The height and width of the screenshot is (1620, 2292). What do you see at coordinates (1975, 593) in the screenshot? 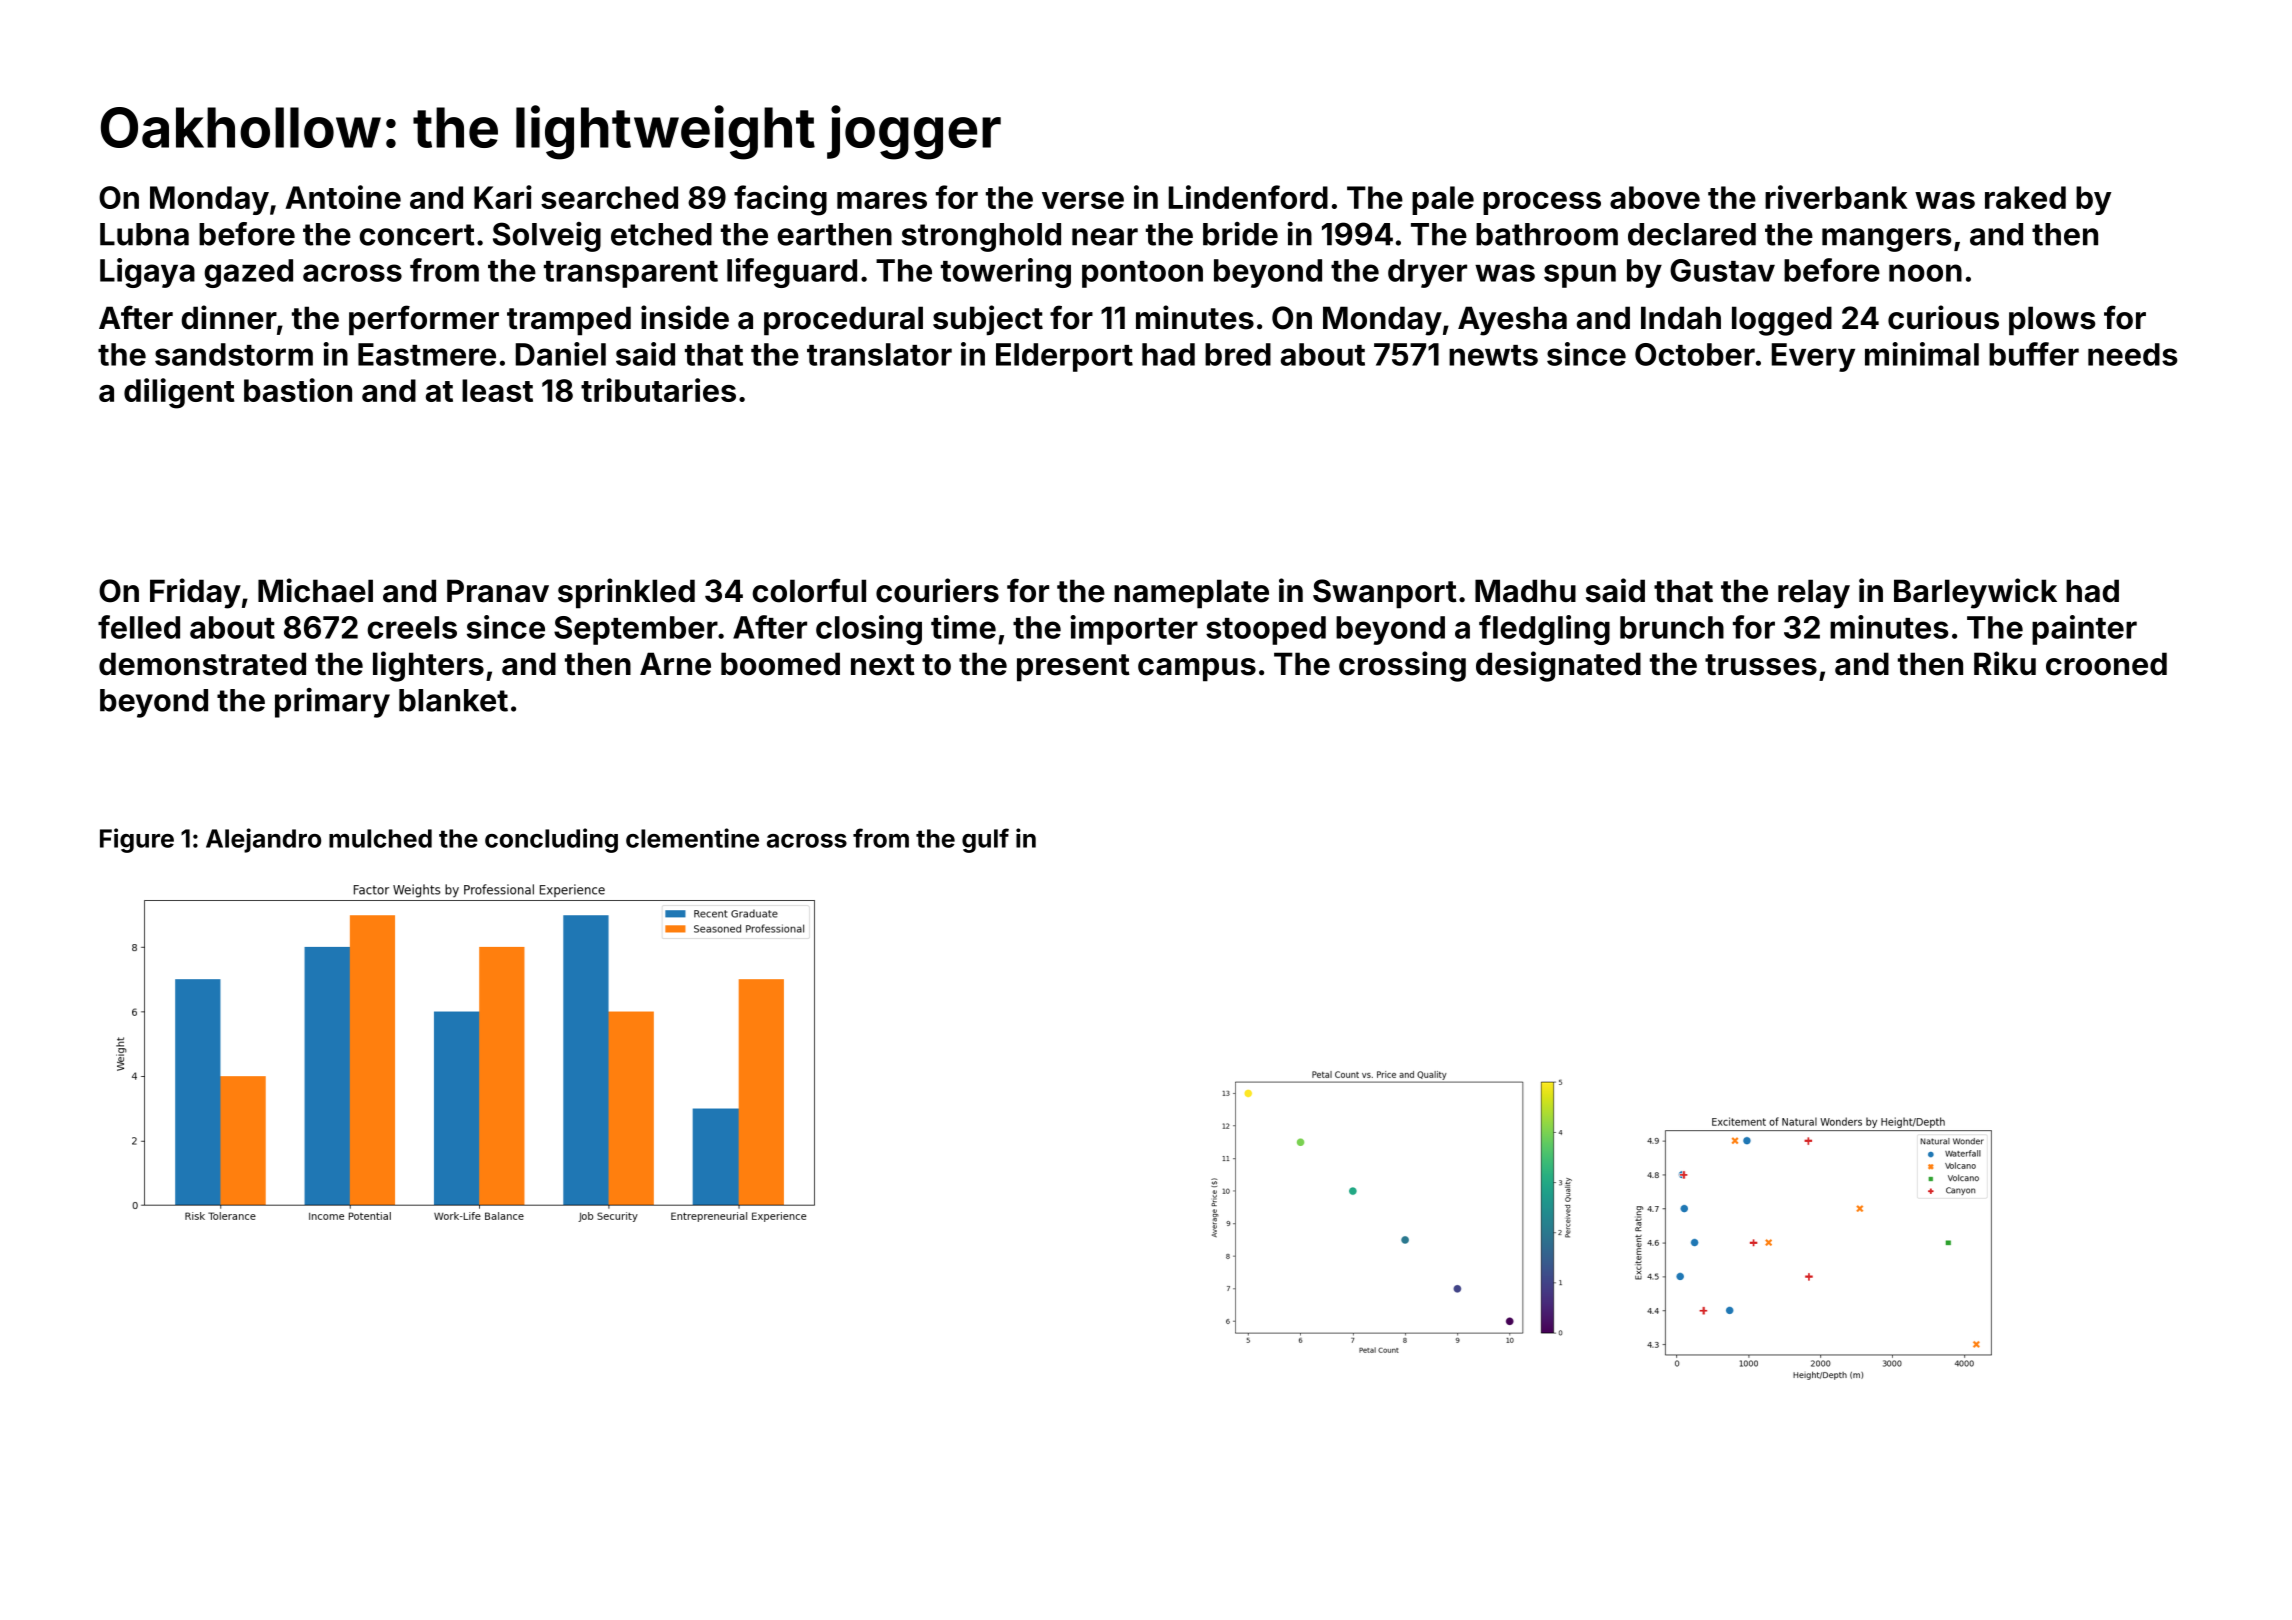
I see `Barleywick` at bounding box center [1975, 593].
